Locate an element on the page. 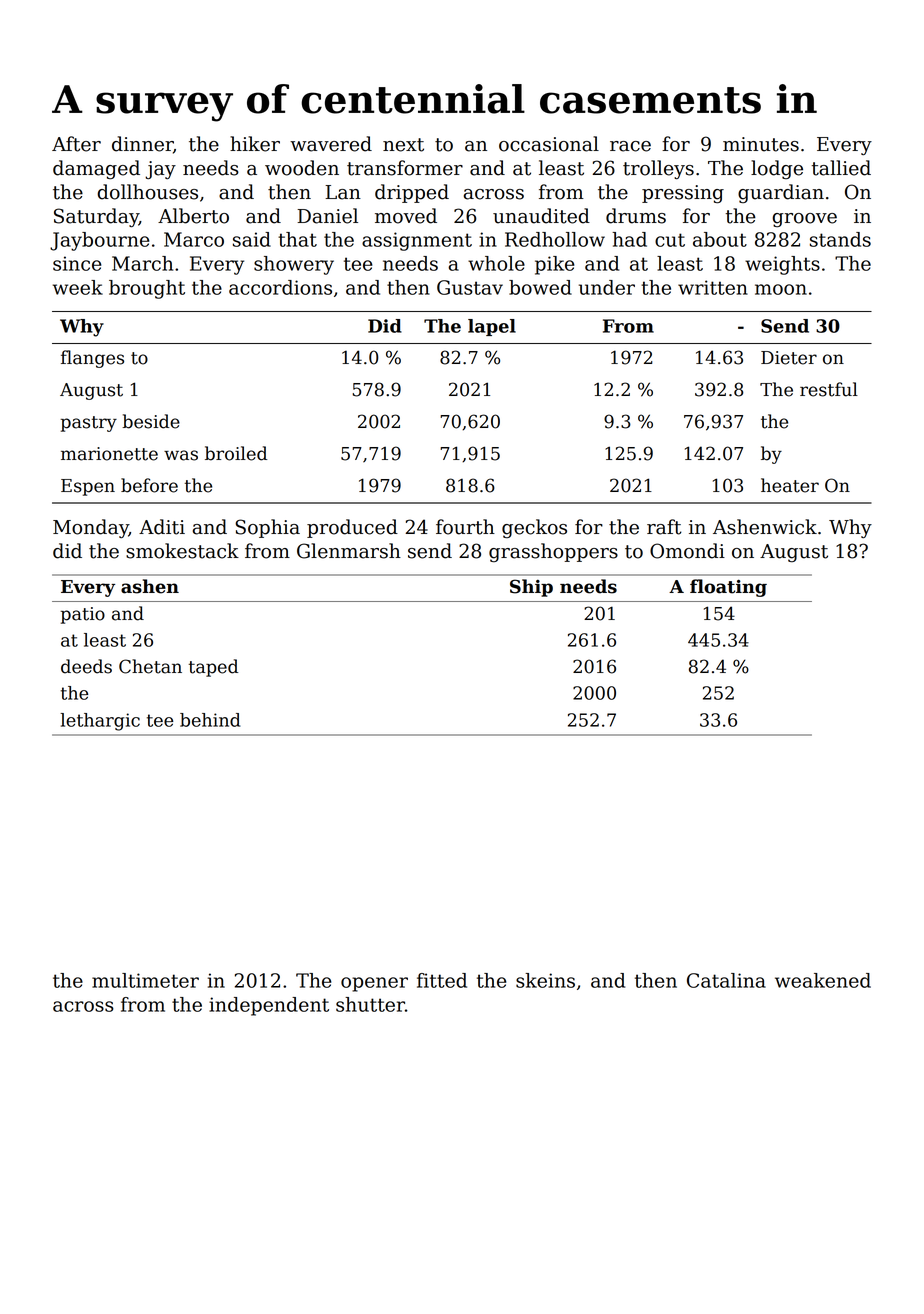 The height and width of the page is (1314, 924). heater is located at coordinates (790, 485).
